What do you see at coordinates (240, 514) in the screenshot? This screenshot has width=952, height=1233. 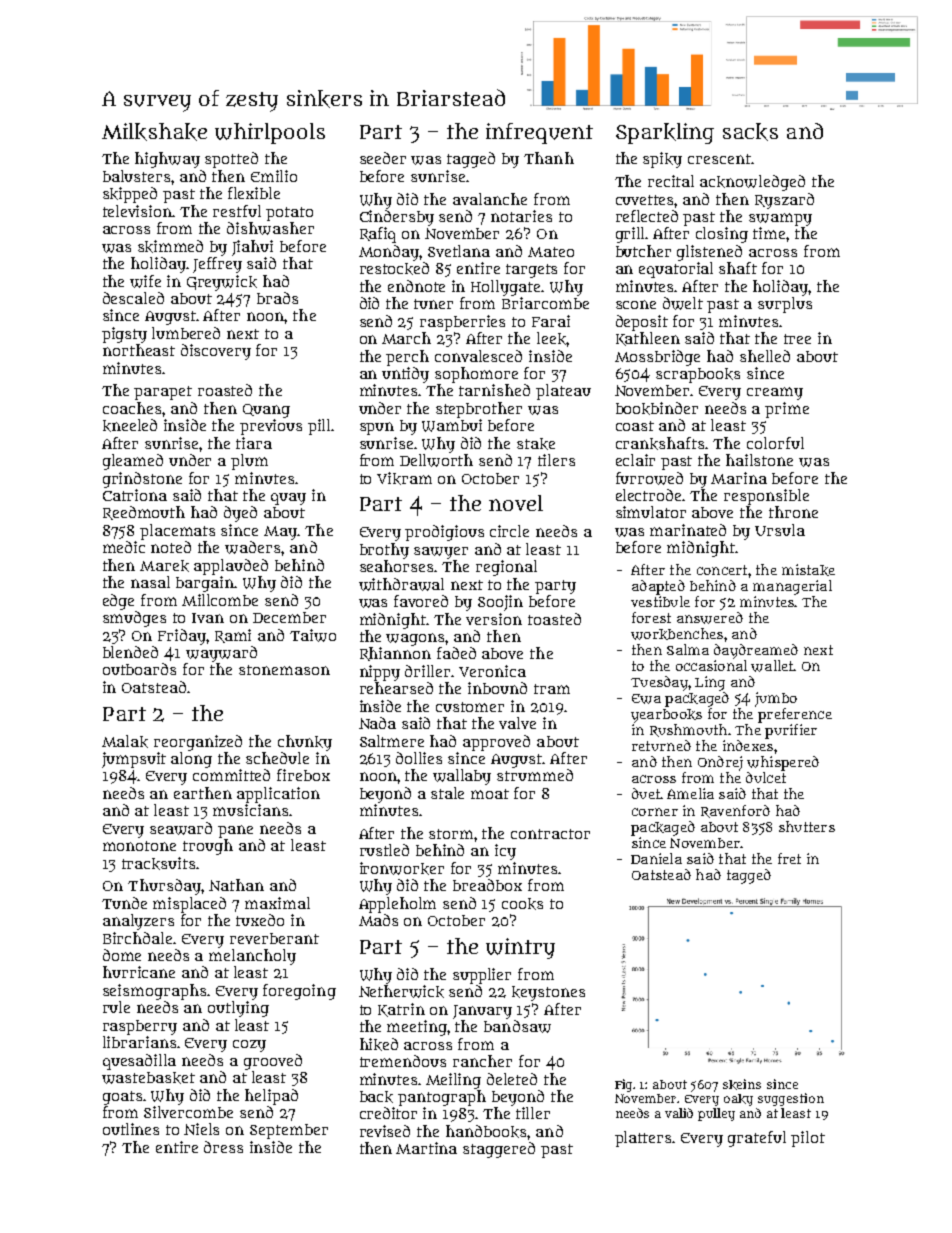 I see `dyed` at bounding box center [240, 514].
